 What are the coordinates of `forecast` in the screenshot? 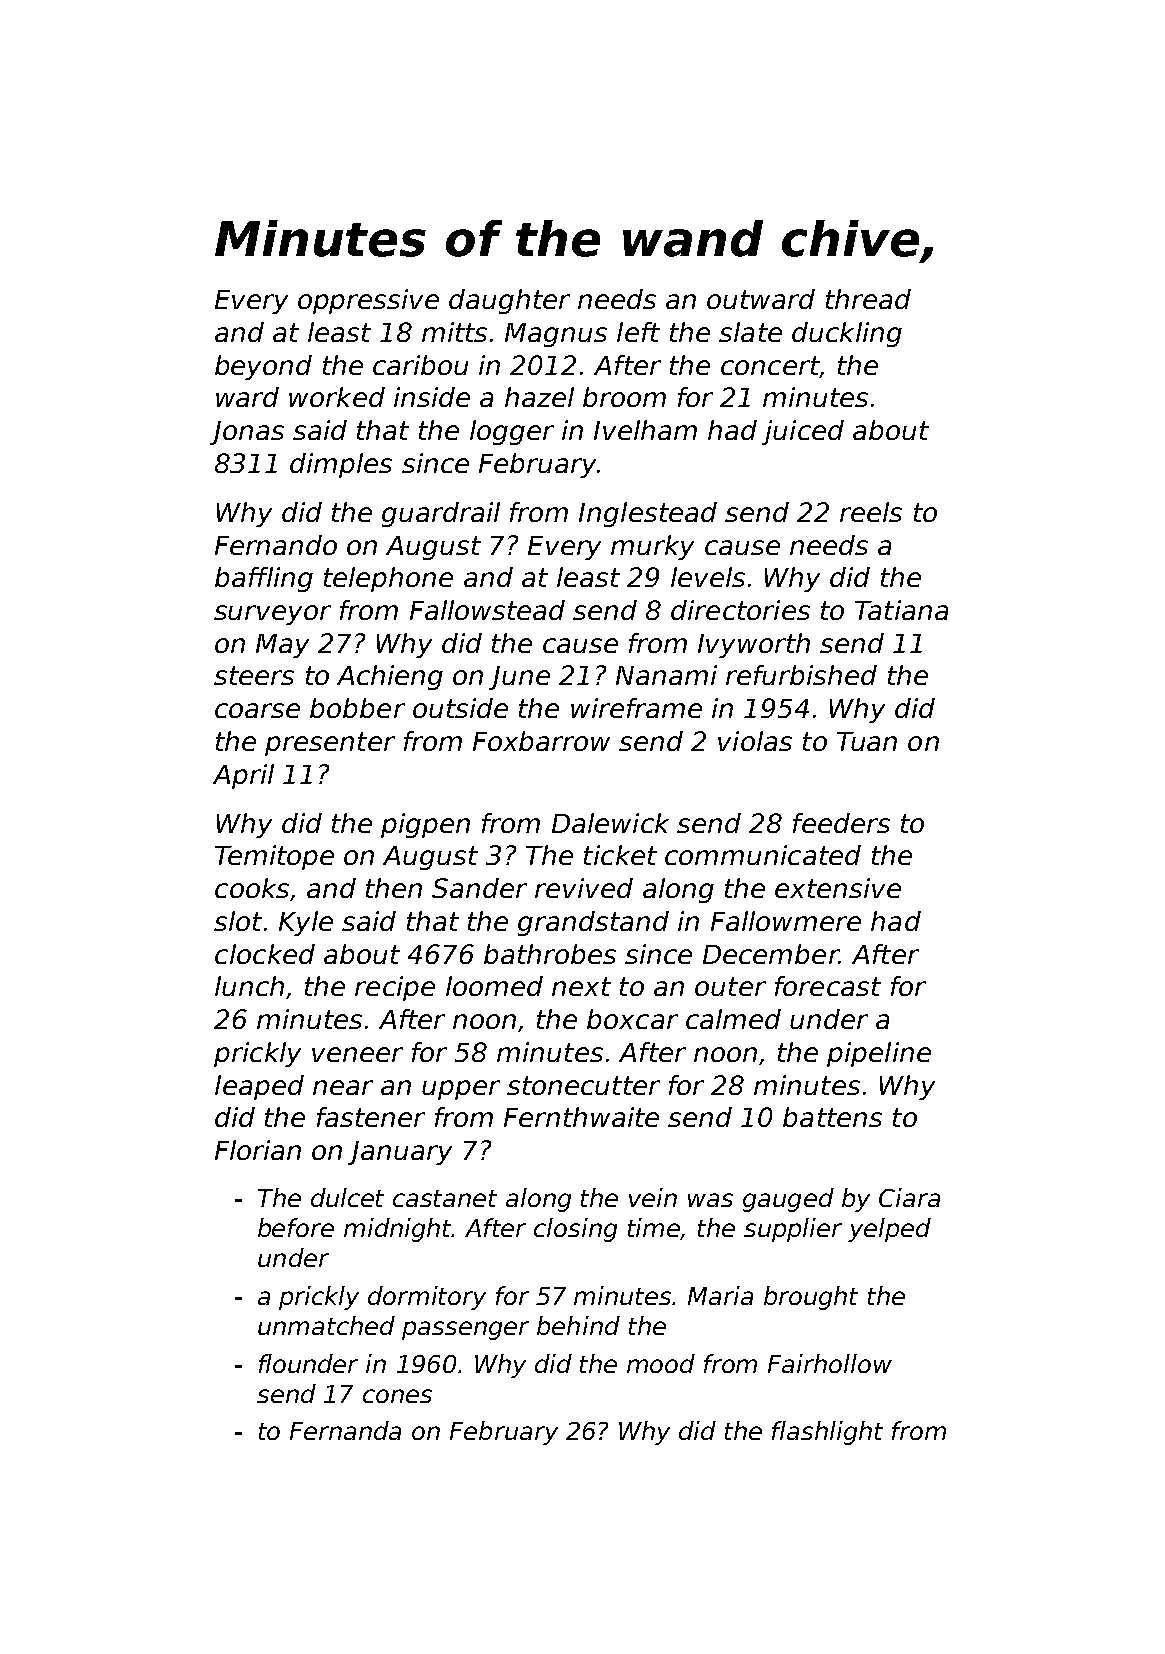 It's located at (828, 986).
